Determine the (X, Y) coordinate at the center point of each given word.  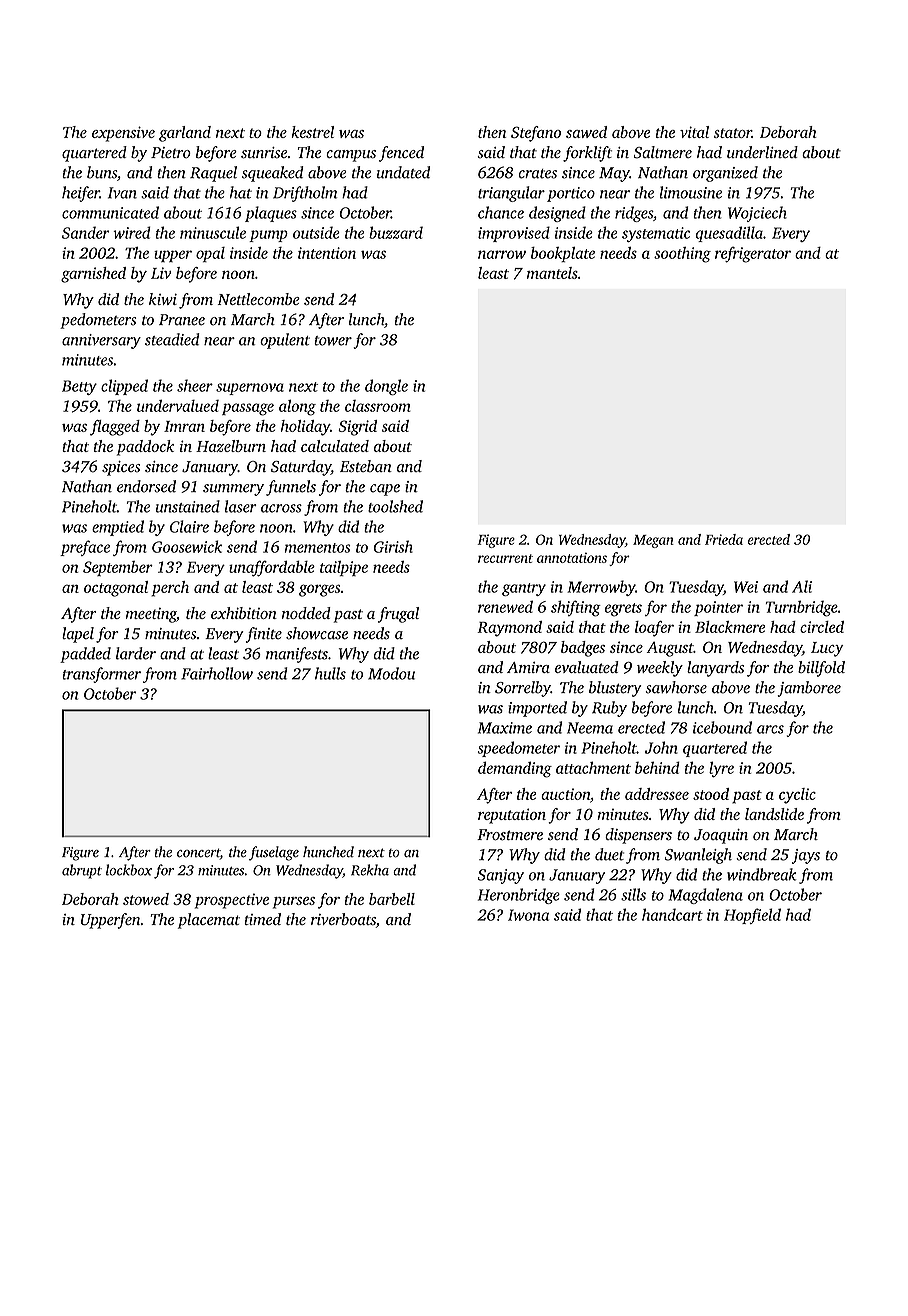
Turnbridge (801, 608)
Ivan (122, 193)
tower (333, 341)
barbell (392, 899)
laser (241, 506)
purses (294, 903)
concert (198, 854)
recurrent (505, 558)
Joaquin (721, 836)
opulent (285, 341)
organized (725, 174)
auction (565, 794)
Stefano (536, 134)
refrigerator (753, 255)
